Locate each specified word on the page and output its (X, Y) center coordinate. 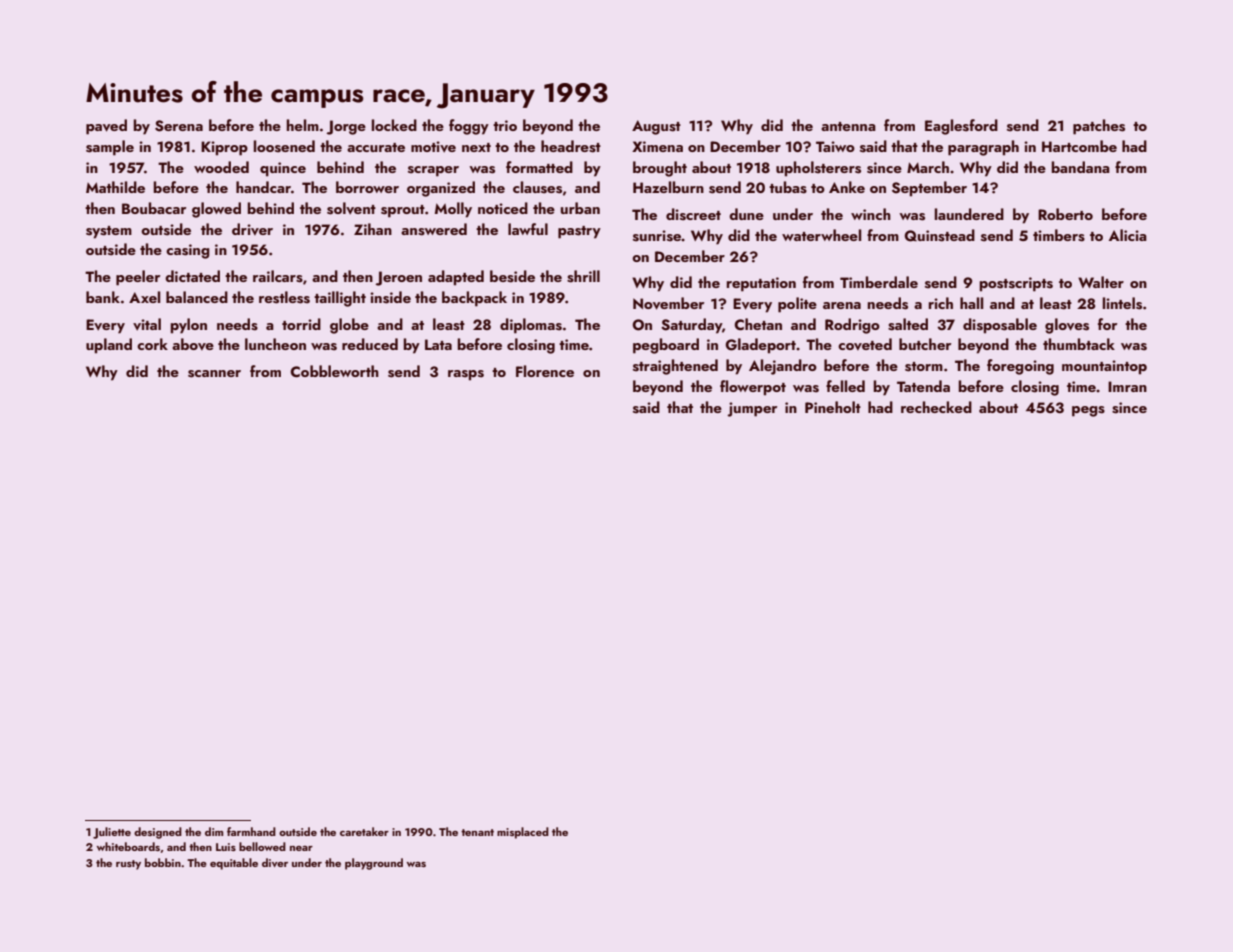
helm (303, 125)
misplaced (523, 833)
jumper (752, 409)
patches (1099, 127)
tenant (477, 832)
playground (374, 864)
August (656, 127)
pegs (1088, 411)
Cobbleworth (334, 371)
